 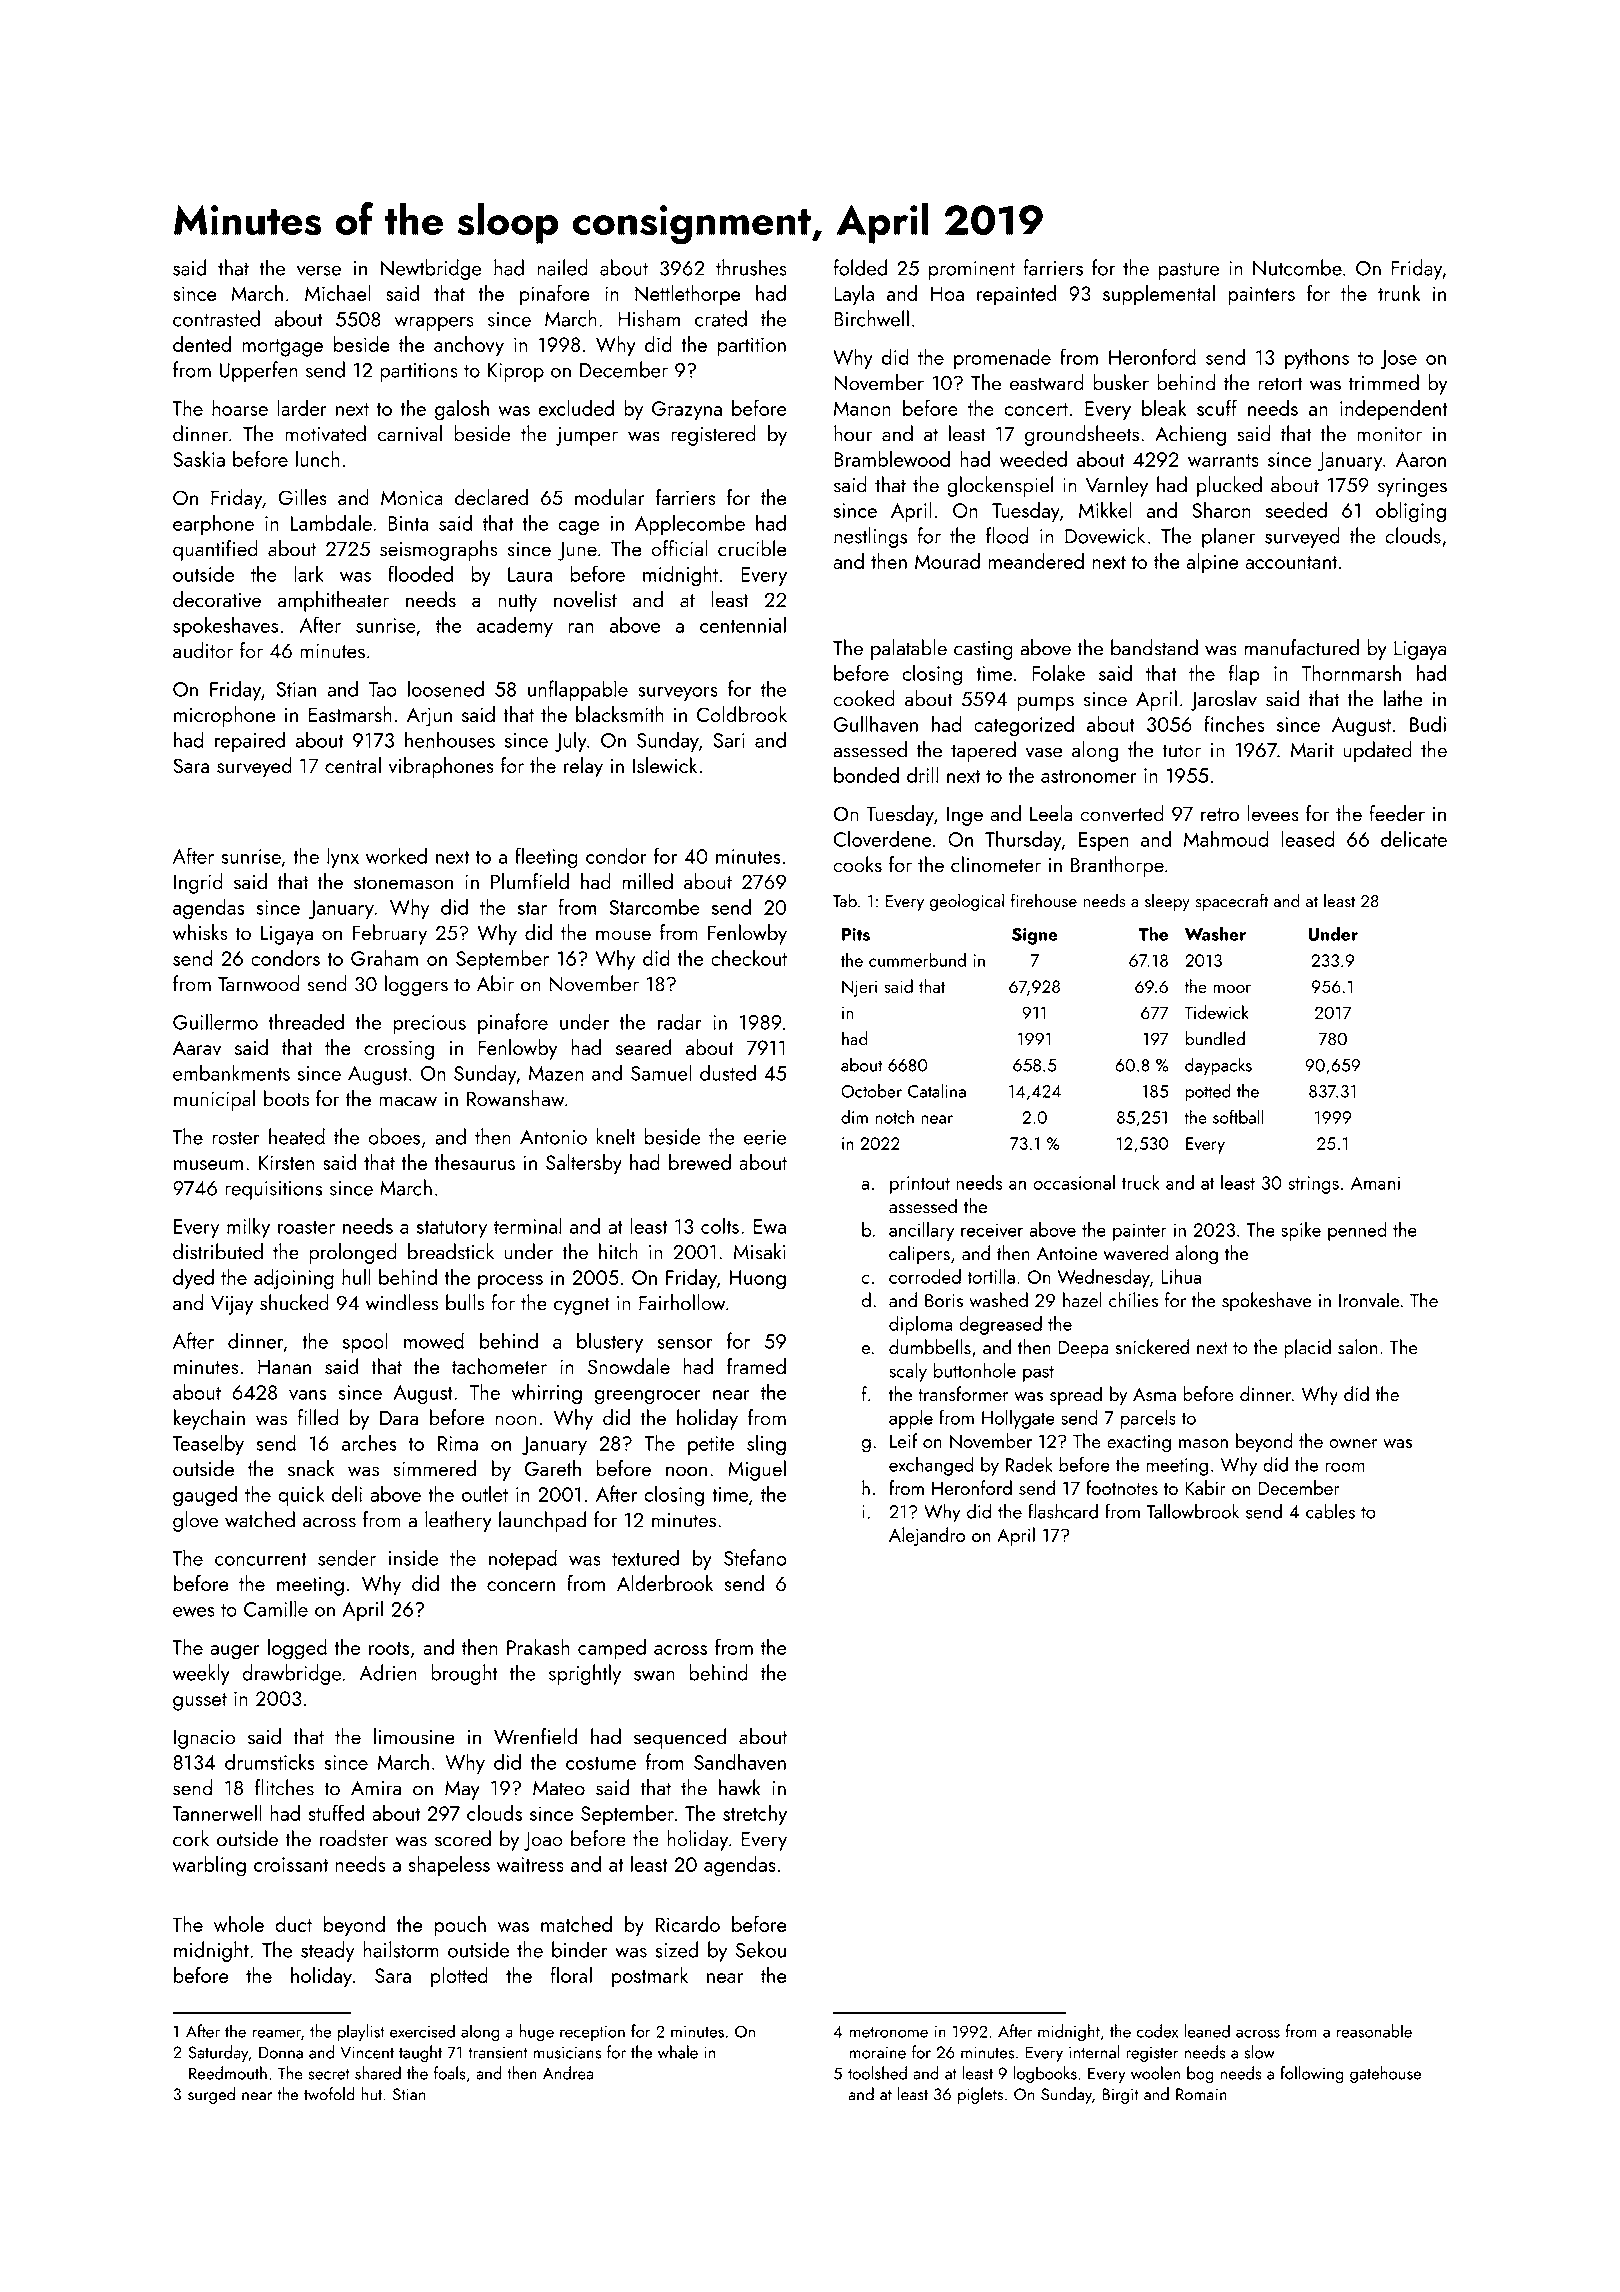 What do you see at coordinates (601, 1763) in the document?
I see `costume` at bounding box center [601, 1763].
